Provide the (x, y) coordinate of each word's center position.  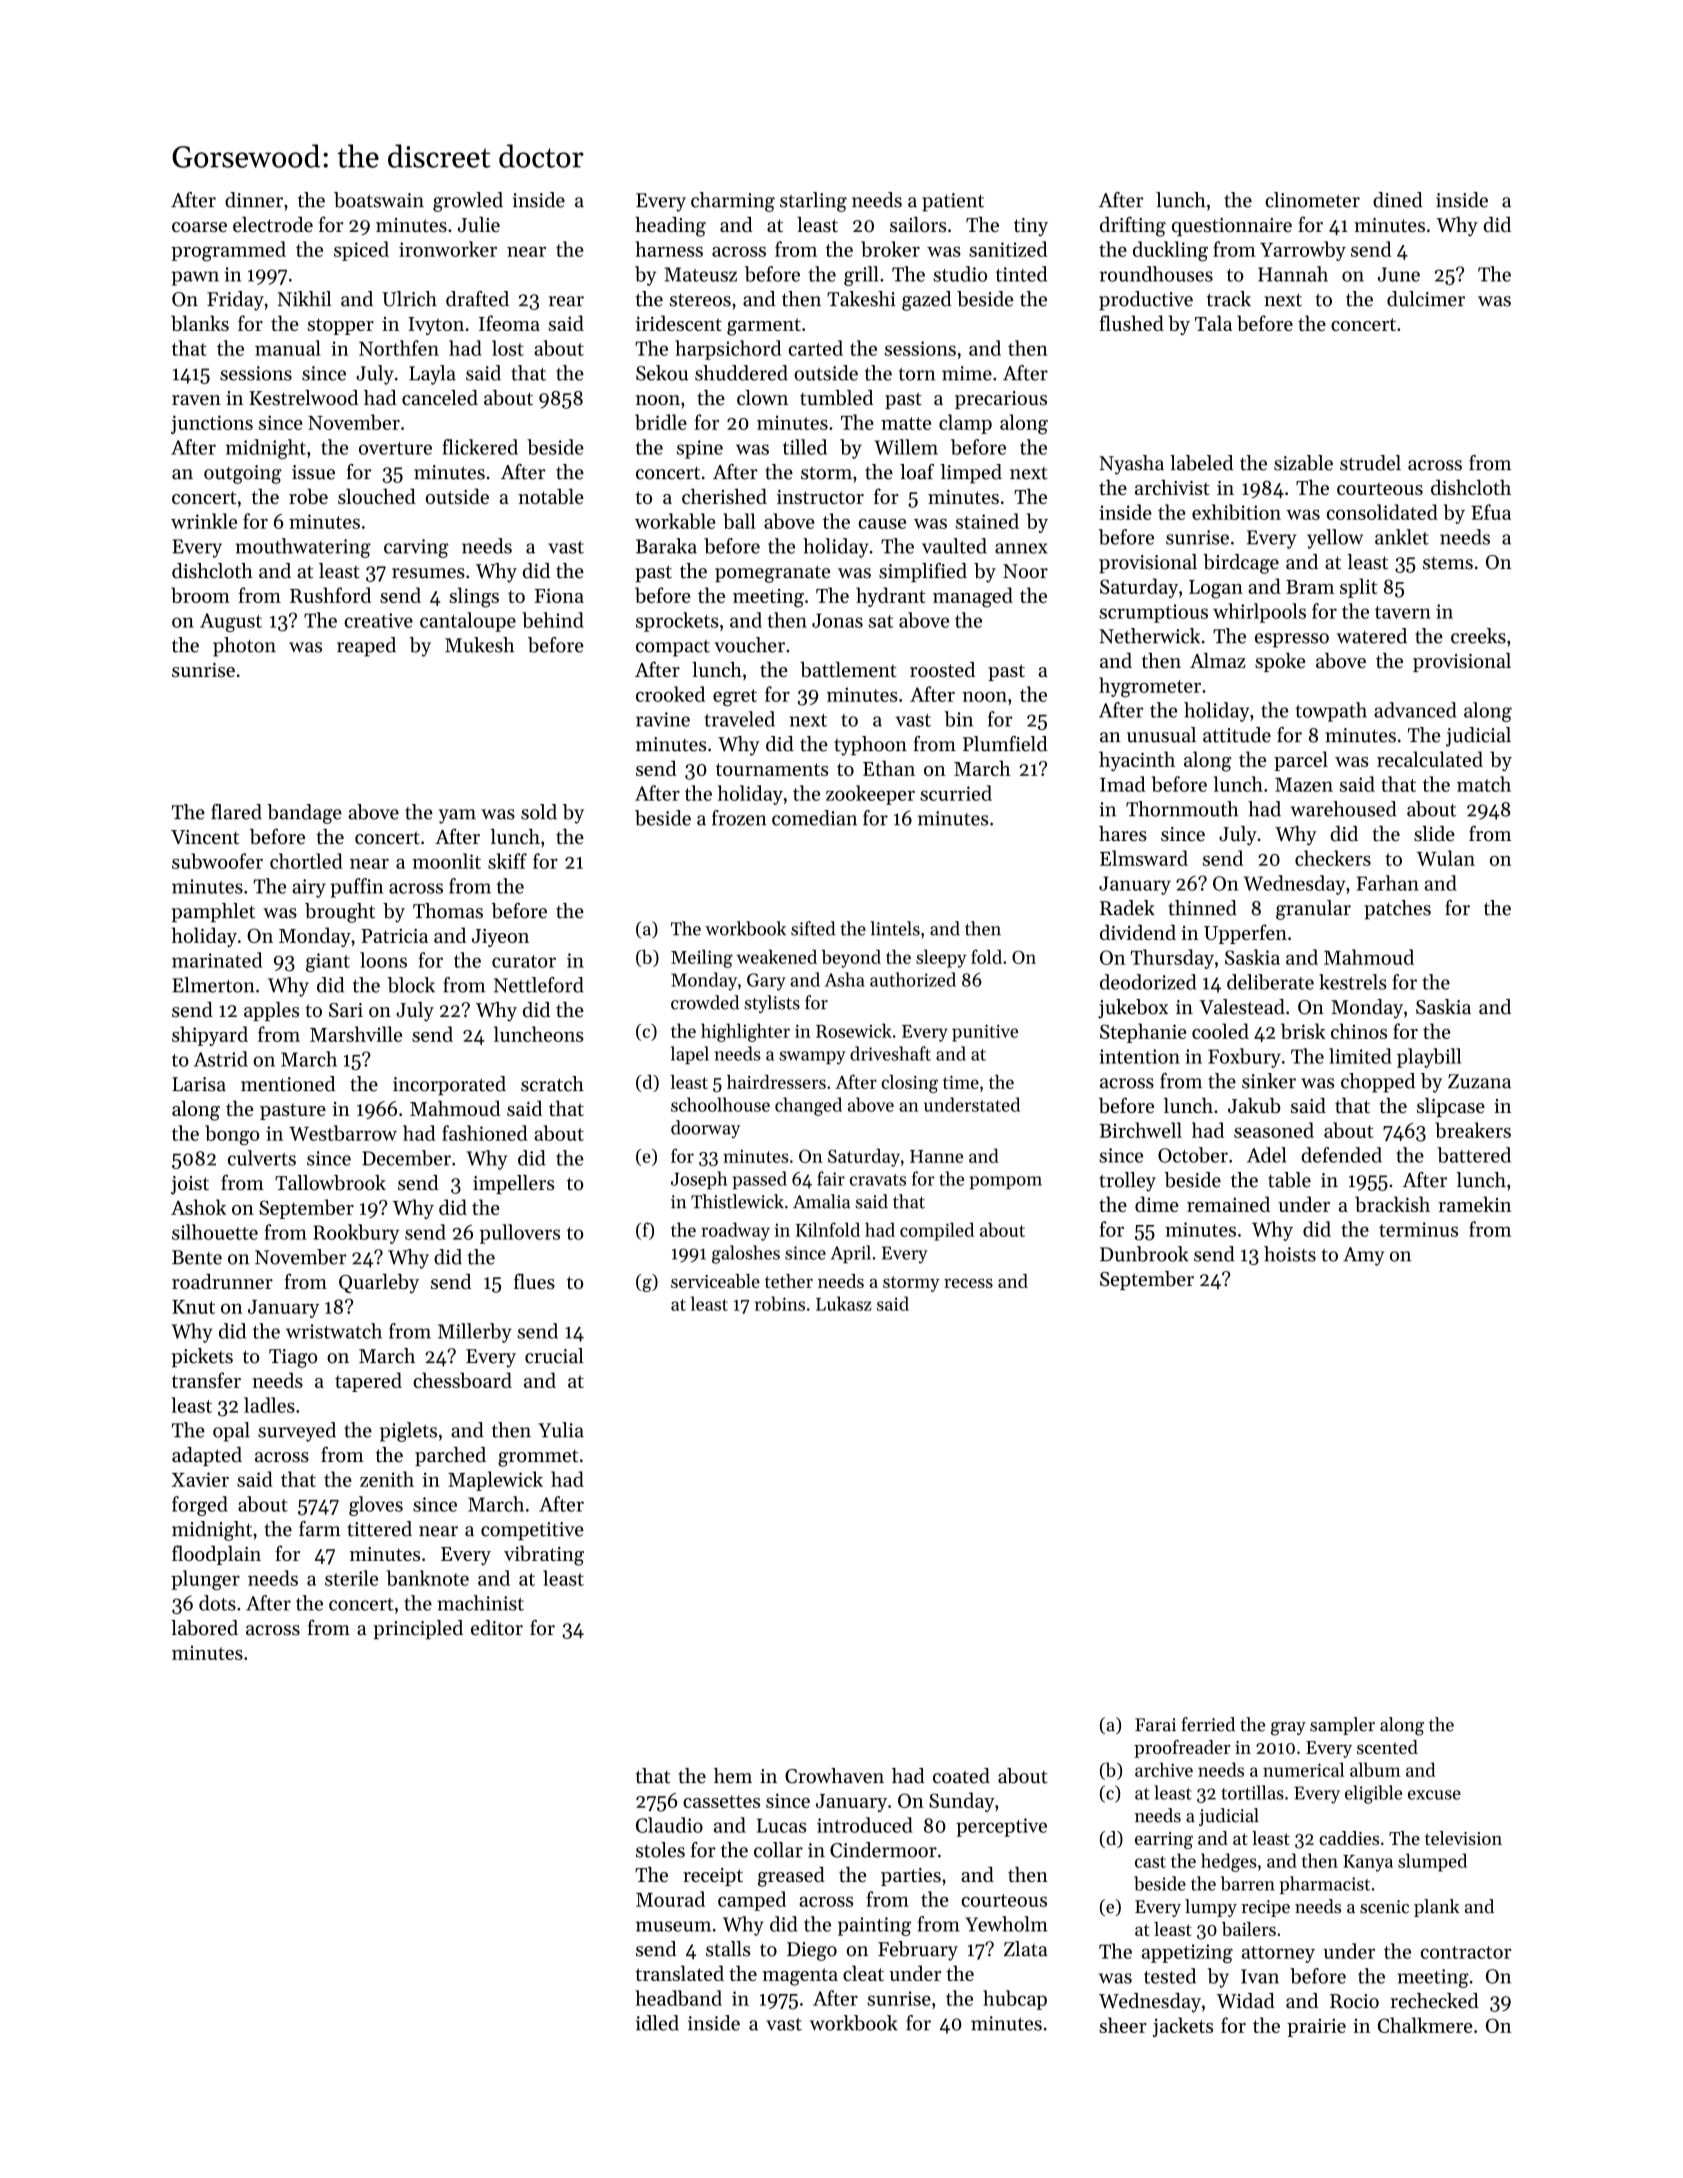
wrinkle (204, 521)
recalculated (1430, 759)
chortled (306, 861)
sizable (1303, 463)
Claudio (669, 1825)
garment (764, 327)
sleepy (941, 958)
